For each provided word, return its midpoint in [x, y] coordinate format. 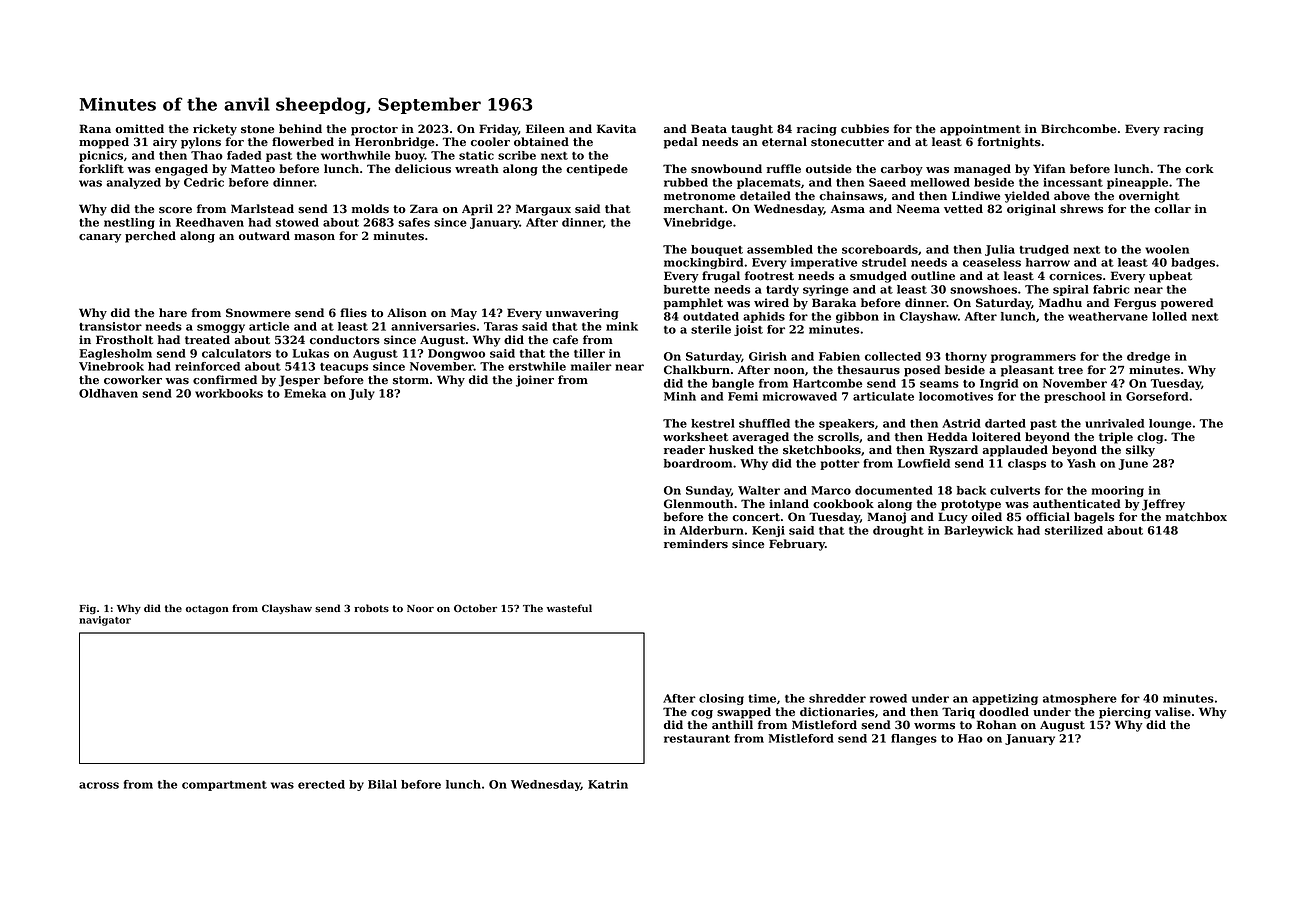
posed [922, 371]
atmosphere [1080, 699]
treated [207, 340]
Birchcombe [1079, 129]
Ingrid [999, 384]
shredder [837, 698]
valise [1173, 712]
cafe [565, 340]
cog [702, 714]
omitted [139, 129]
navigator [105, 621]
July [362, 394]
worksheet [695, 437]
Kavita [616, 128]
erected [321, 784]
